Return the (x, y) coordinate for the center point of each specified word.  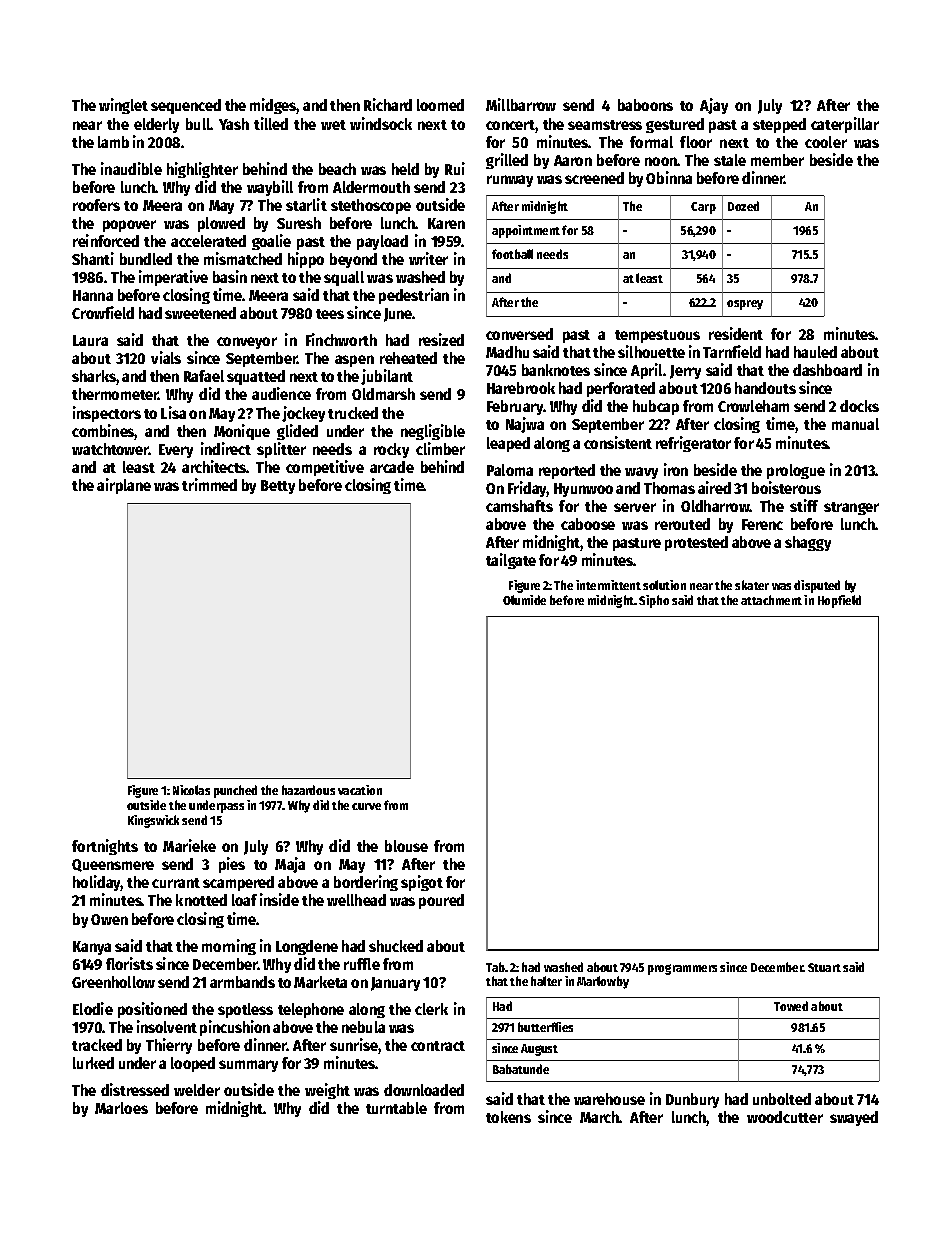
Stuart (824, 967)
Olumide (524, 600)
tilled (271, 123)
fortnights (105, 847)
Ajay (714, 106)
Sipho (654, 601)
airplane (124, 486)
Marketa (320, 982)
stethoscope (371, 206)
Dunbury (692, 1100)
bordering (366, 883)
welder (197, 1090)
